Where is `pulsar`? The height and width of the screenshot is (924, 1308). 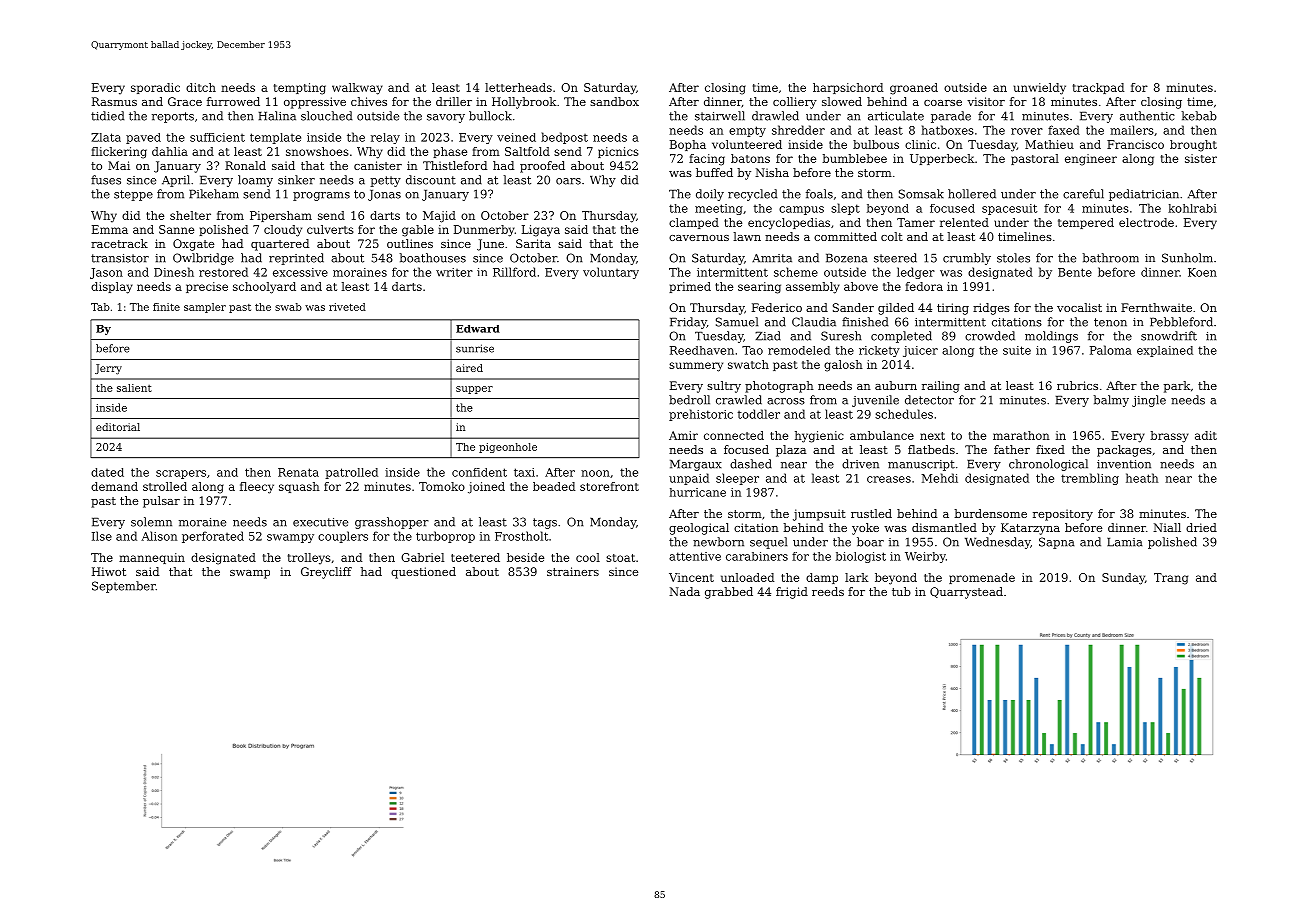 pulsar is located at coordinates (161, 502).
